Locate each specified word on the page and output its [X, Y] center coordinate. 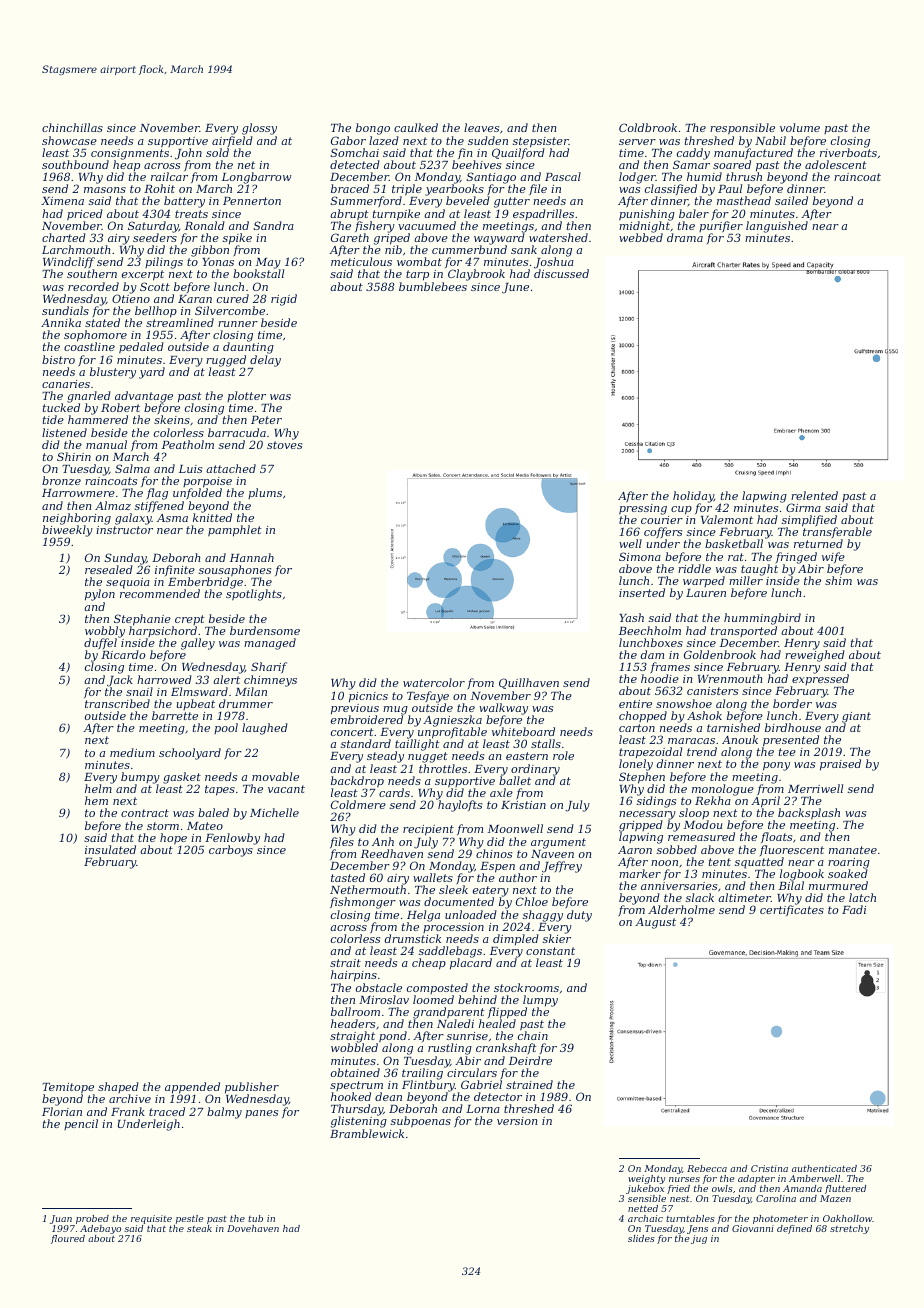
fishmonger [363, 903]
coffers [663, 533]
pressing [643, 509]
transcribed [117, 703]
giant [856, 717]
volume [800, 127]
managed [270, 644]
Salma [132, 468]
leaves [481, 127]
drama [685, 237]
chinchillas [72, 127]
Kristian [523, 805]
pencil [81, 1124]
